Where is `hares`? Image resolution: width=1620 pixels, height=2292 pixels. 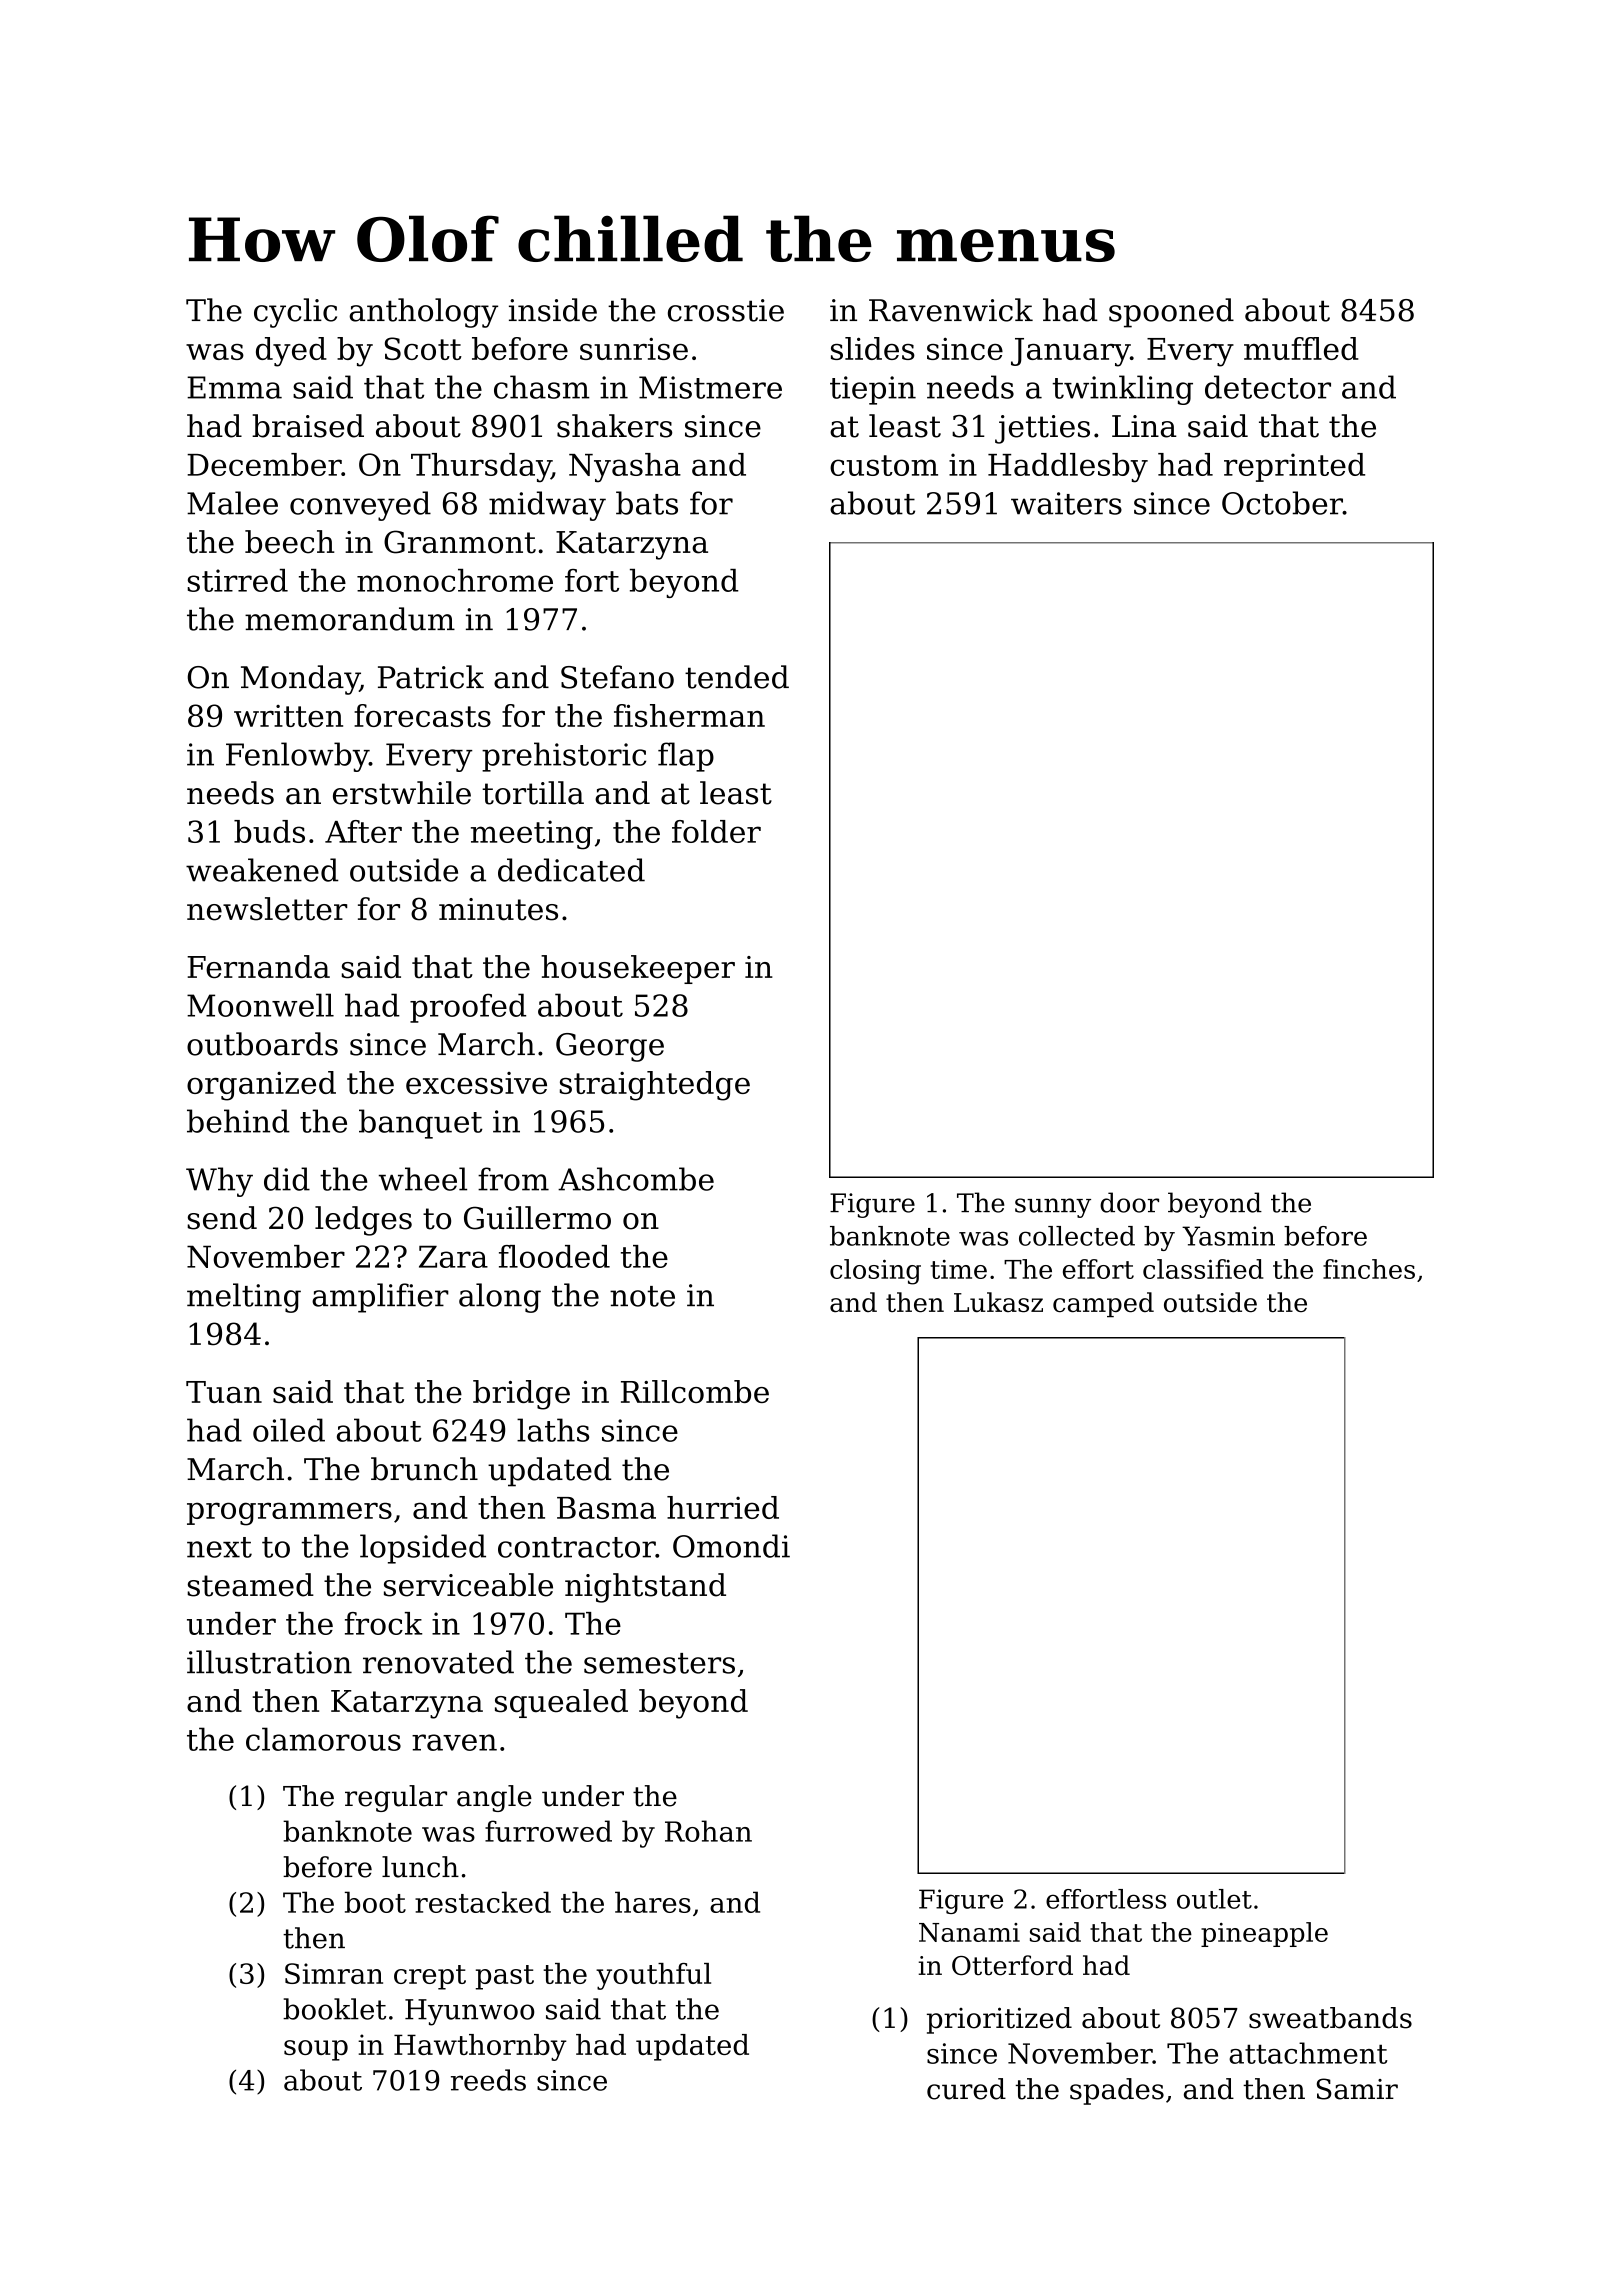 hares is located at coordinates (653, 1902).
